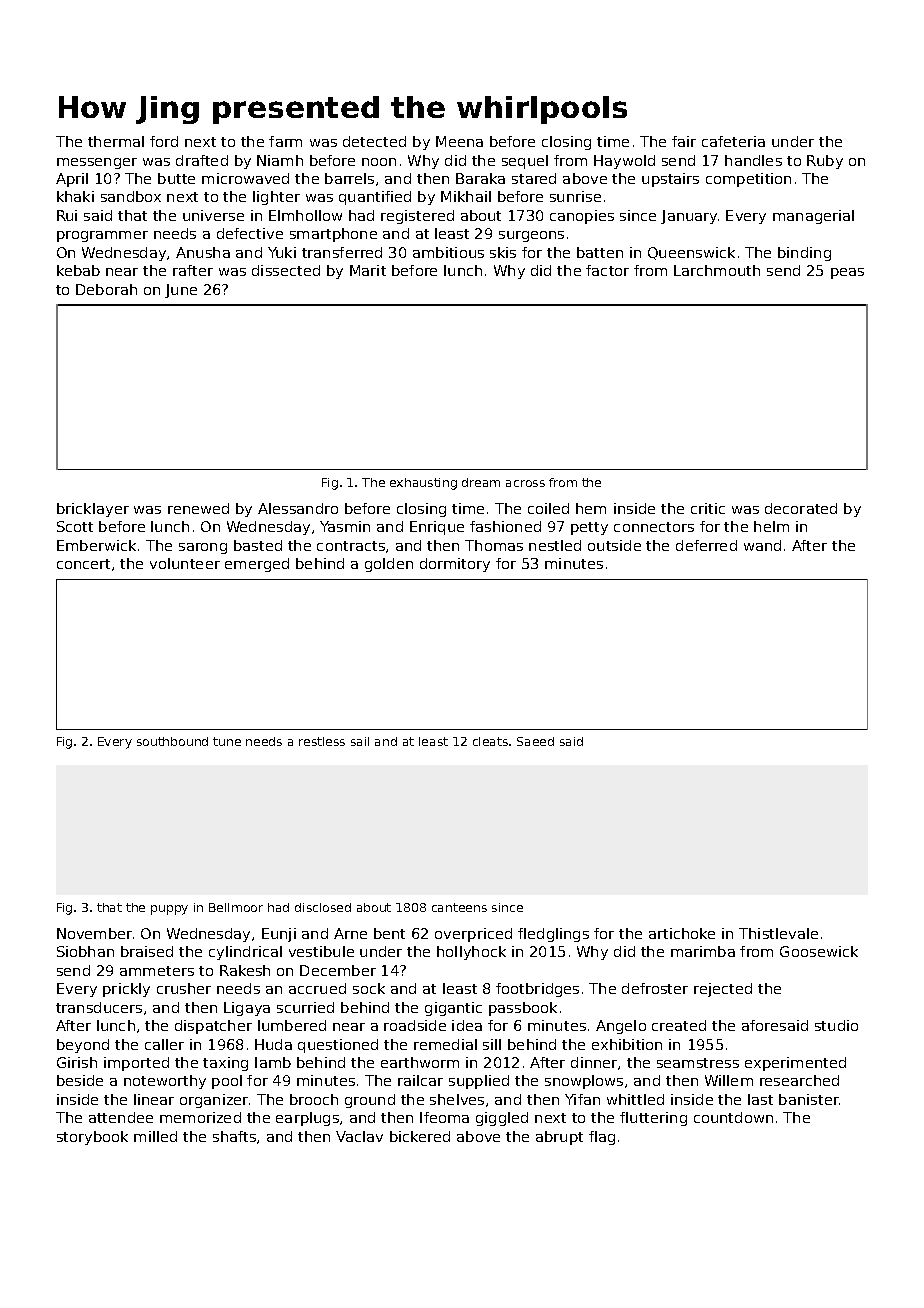  Describe the element at coordinates (762, 545) in the document. I see `wand` at that location.
